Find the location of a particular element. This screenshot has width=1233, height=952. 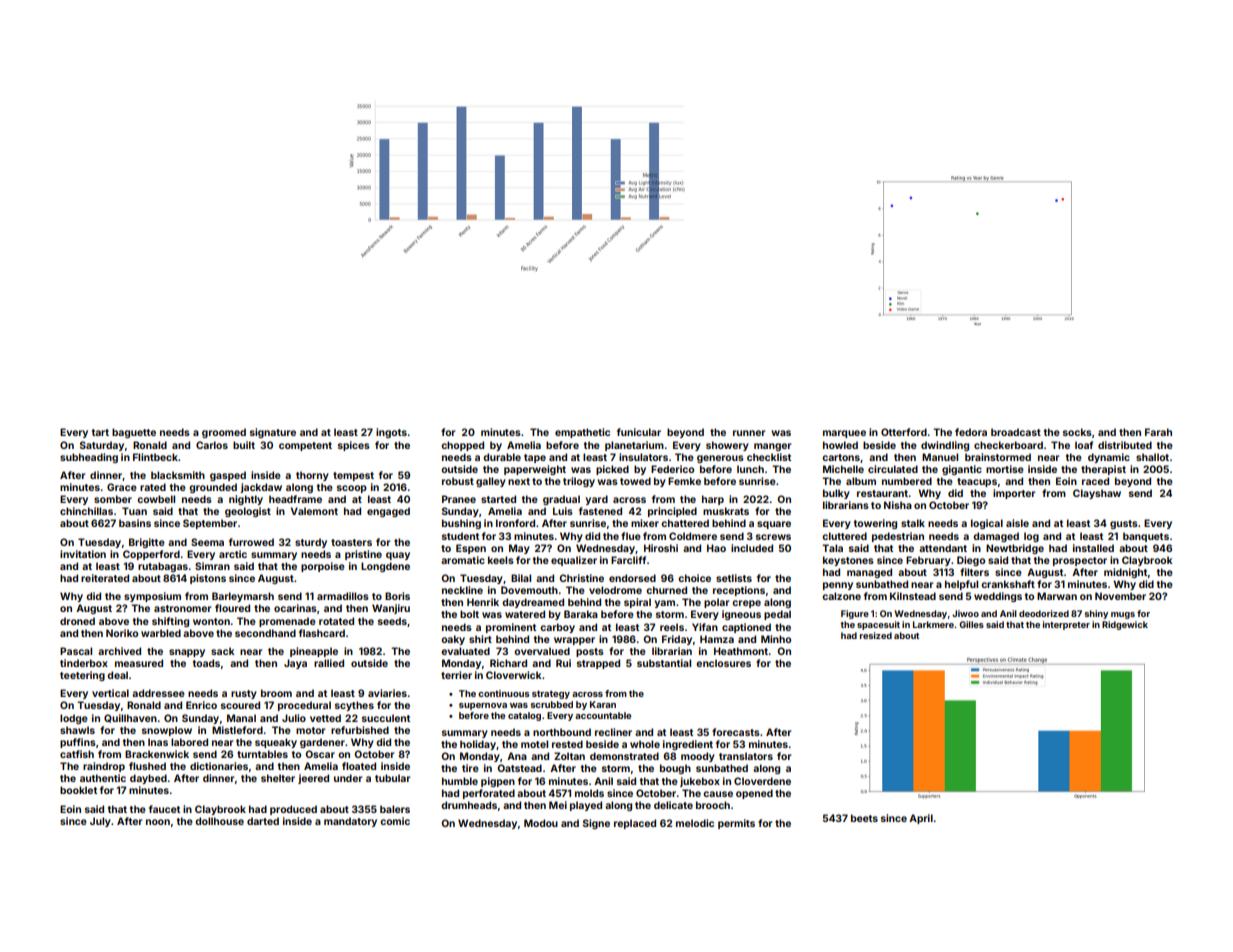

dollhouse is located at coordinates (219, 821).
